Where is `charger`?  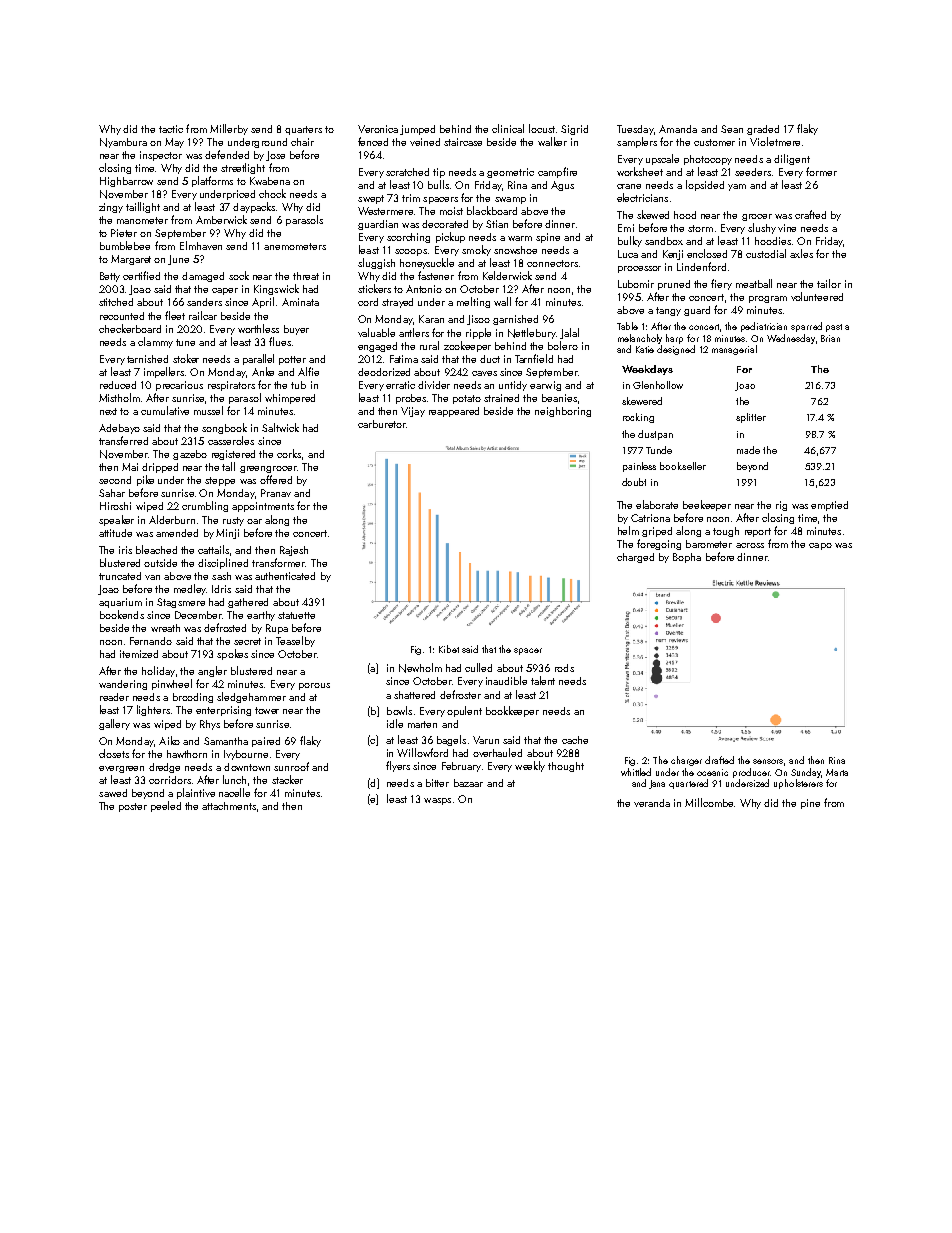
charger is located at coordinates (686, 761).
